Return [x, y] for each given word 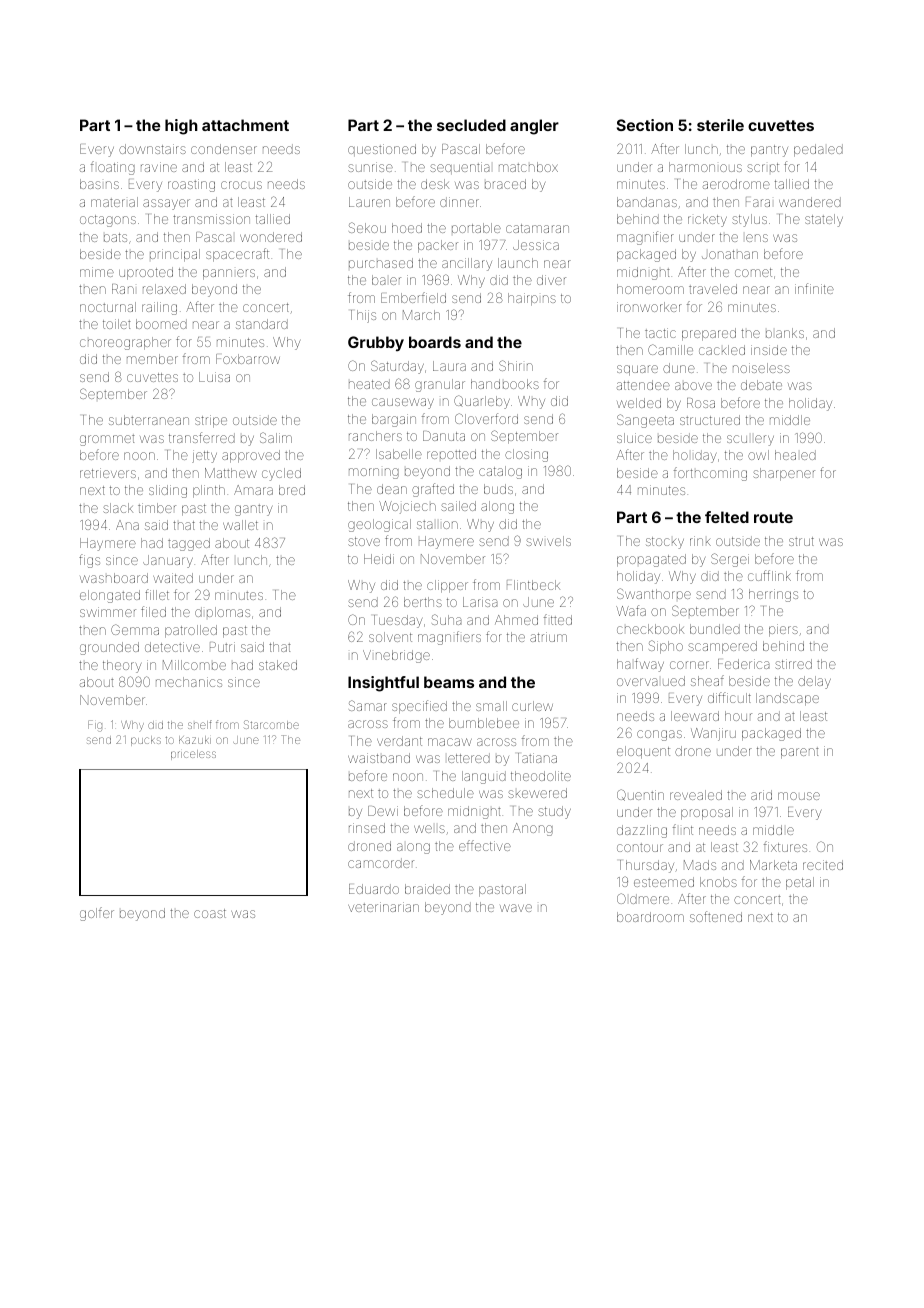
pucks [146, 741]
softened [716, 916]
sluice [634, 438]
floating [113, 168]
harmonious [705, 167]
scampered [722, 647]
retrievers [108, 473]
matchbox [528, 167]
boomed [161, 324]
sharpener [784, 474]
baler [386, 280]
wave [516, 908]
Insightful [383, 684]
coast [210, 913]
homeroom [650, 289]
